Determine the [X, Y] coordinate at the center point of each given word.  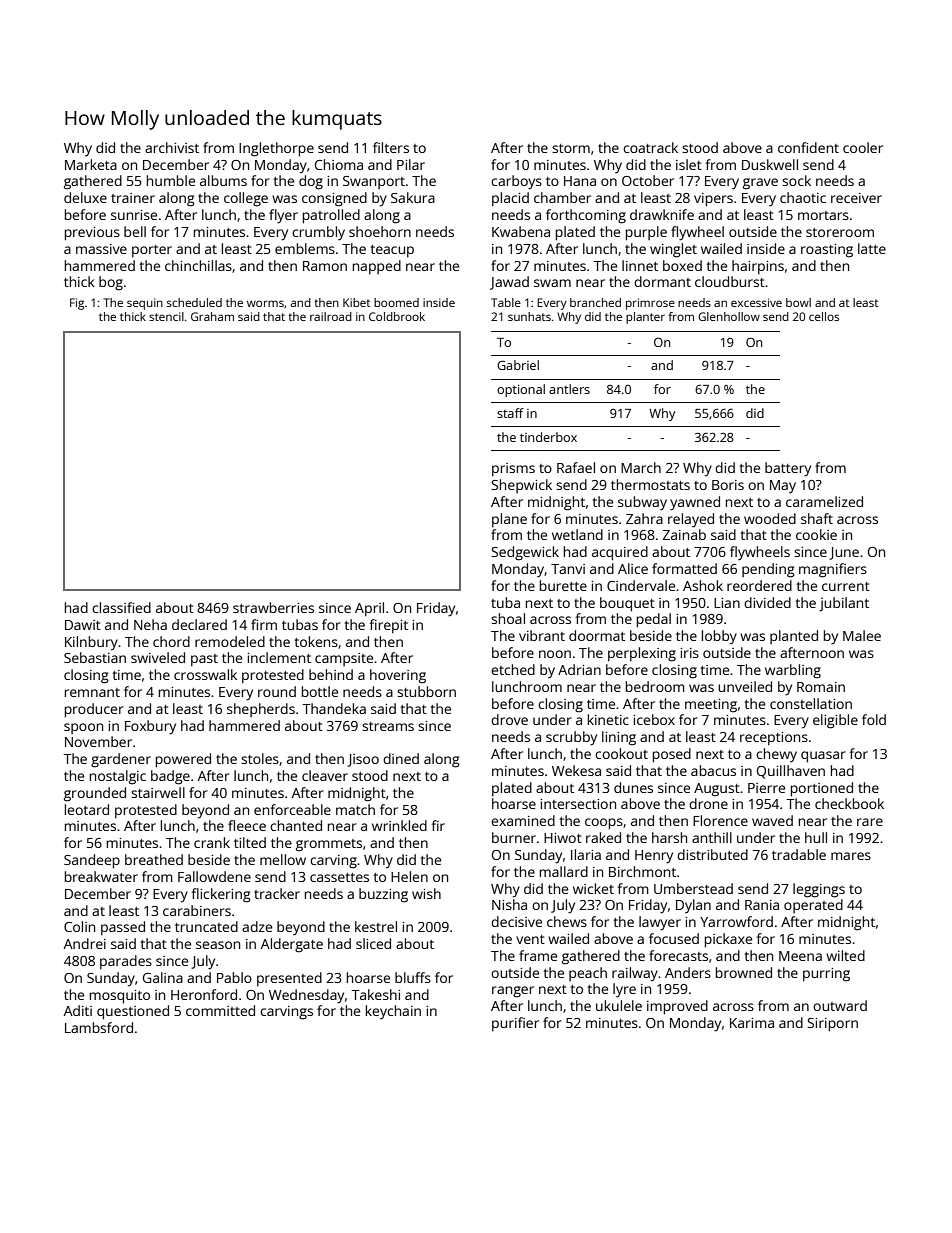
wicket [593, 888]
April [369, 609]
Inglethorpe [276, 149]
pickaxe [728, 940]
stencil [166, 316]
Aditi [78, 1010]
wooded [770, 518]
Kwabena [521, 231]
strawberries [273, 607]
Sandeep [92, 861]
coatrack [650, 147]
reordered [759, 585]
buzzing [383, 895]
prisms [513, 469]
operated [813, 906]
